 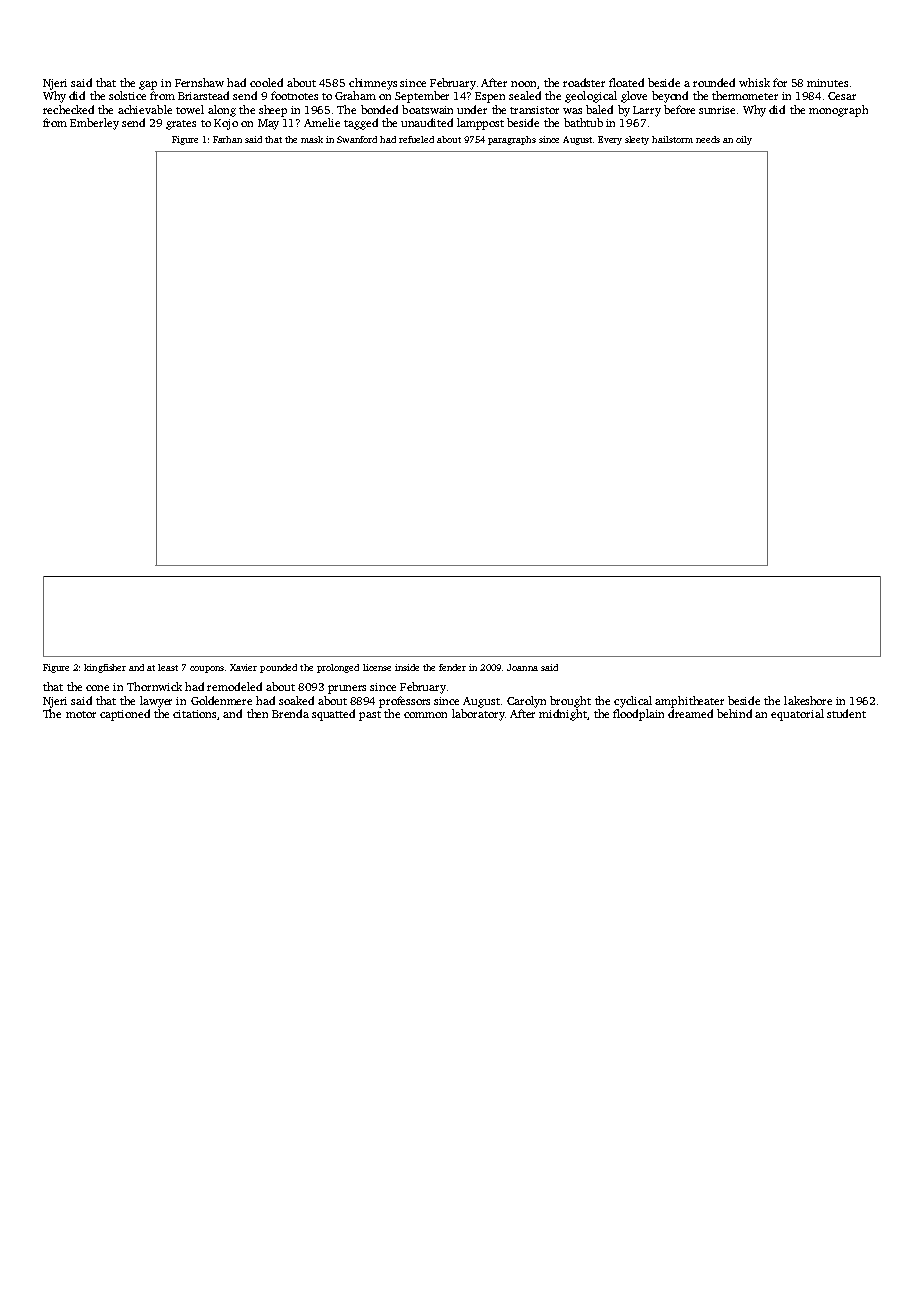 I want to click on refueled, so click(x=416, y=139).
